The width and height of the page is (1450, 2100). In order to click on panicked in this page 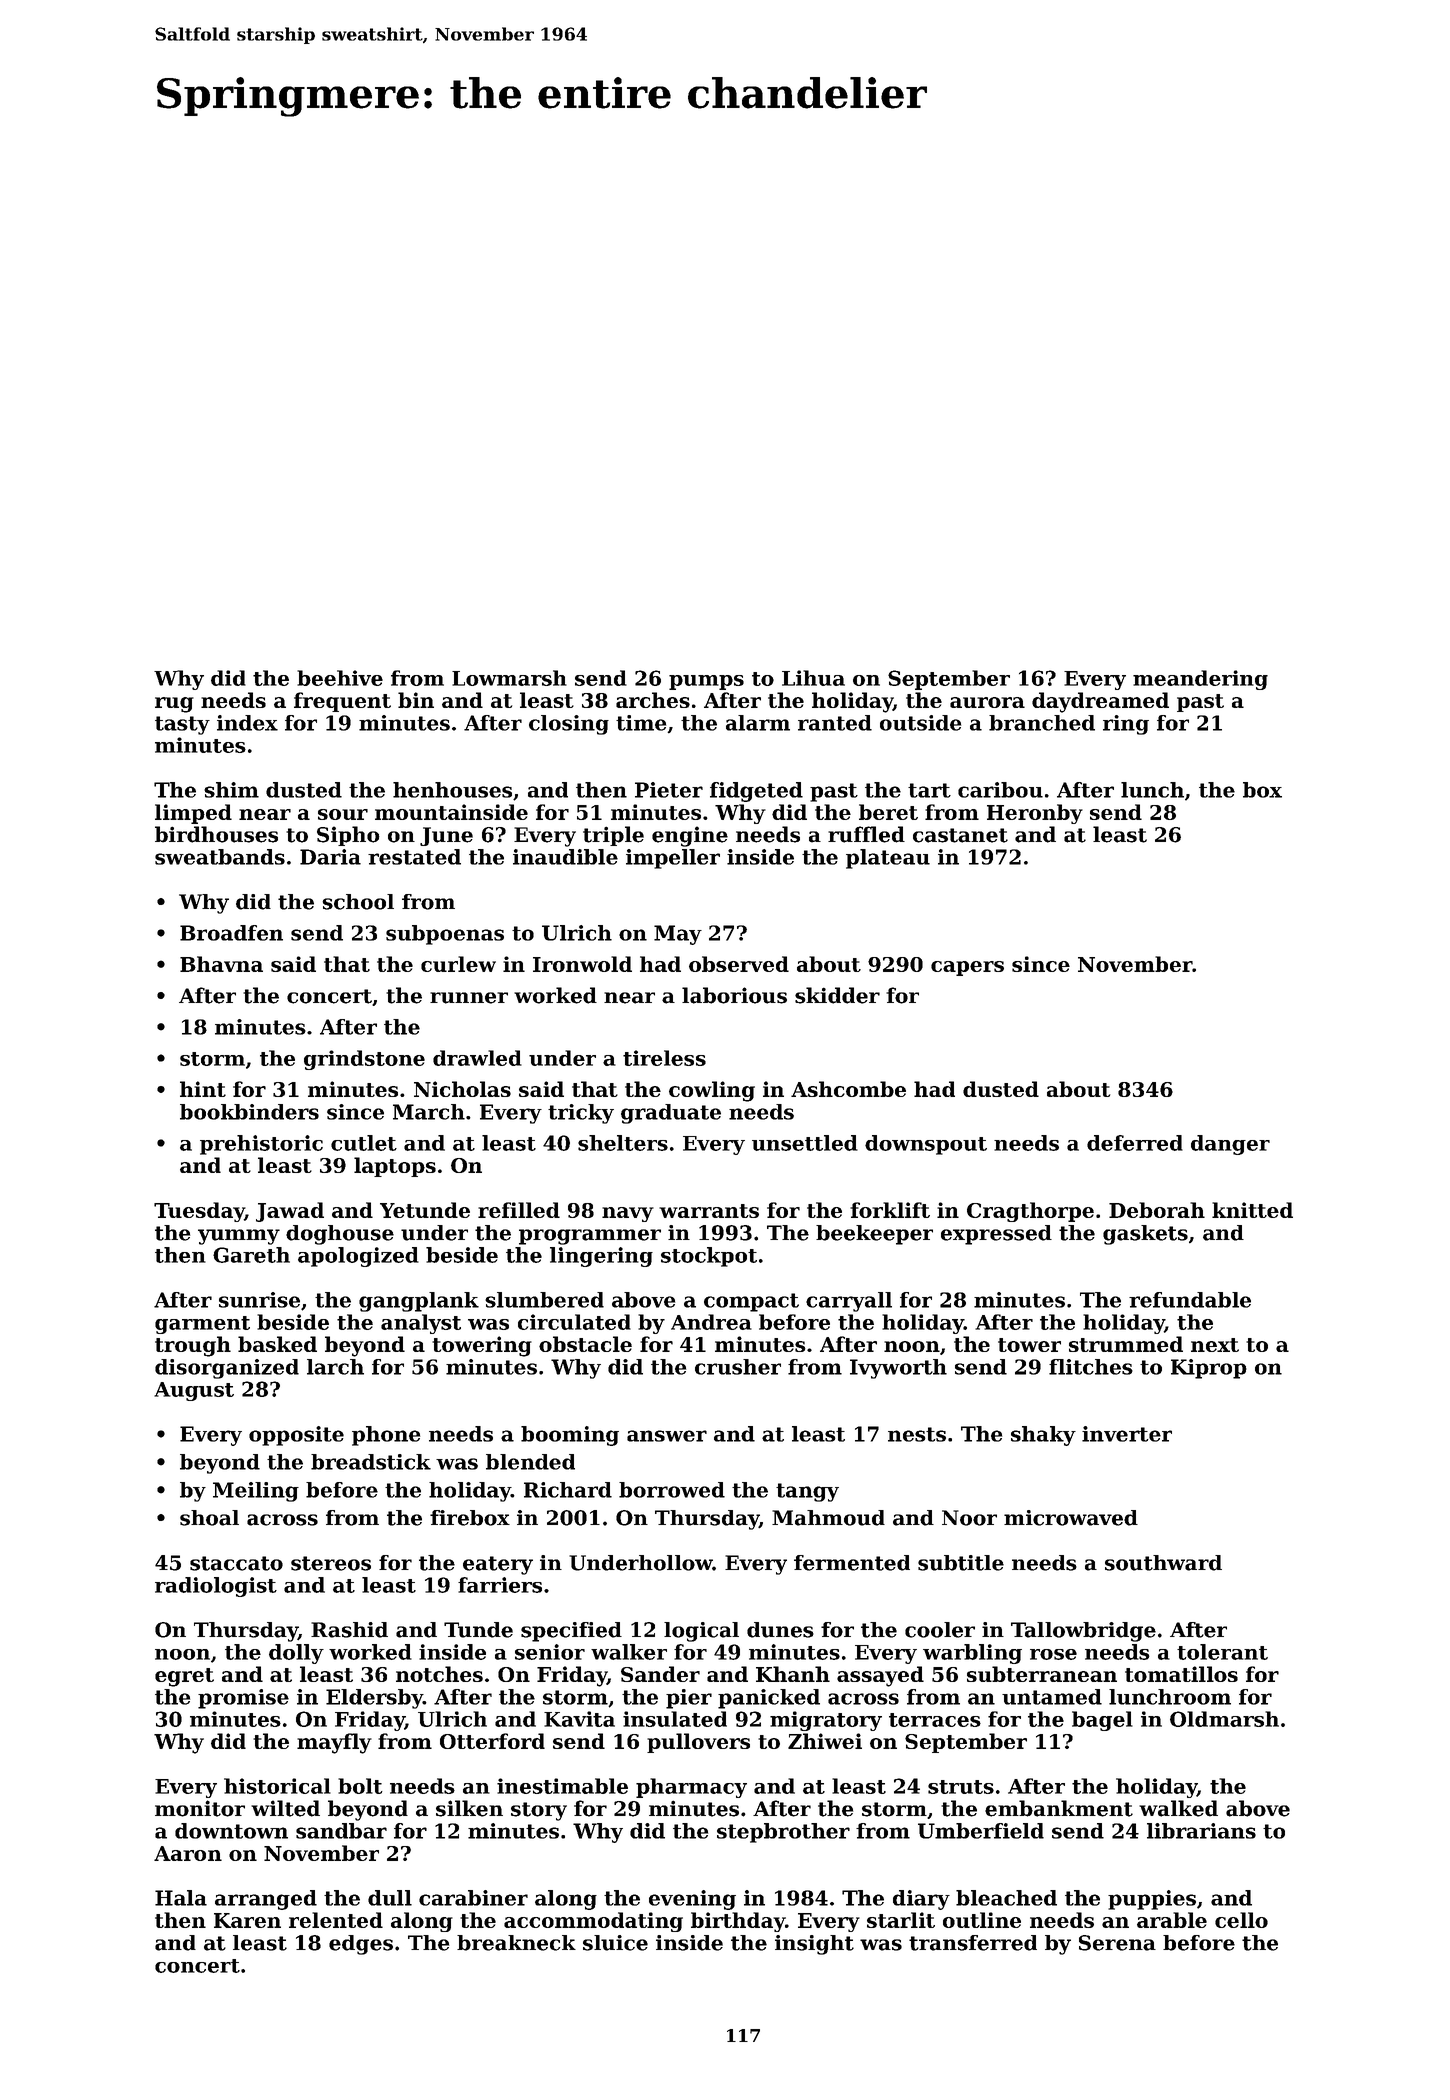, I will do `click(769, 1699)`.
